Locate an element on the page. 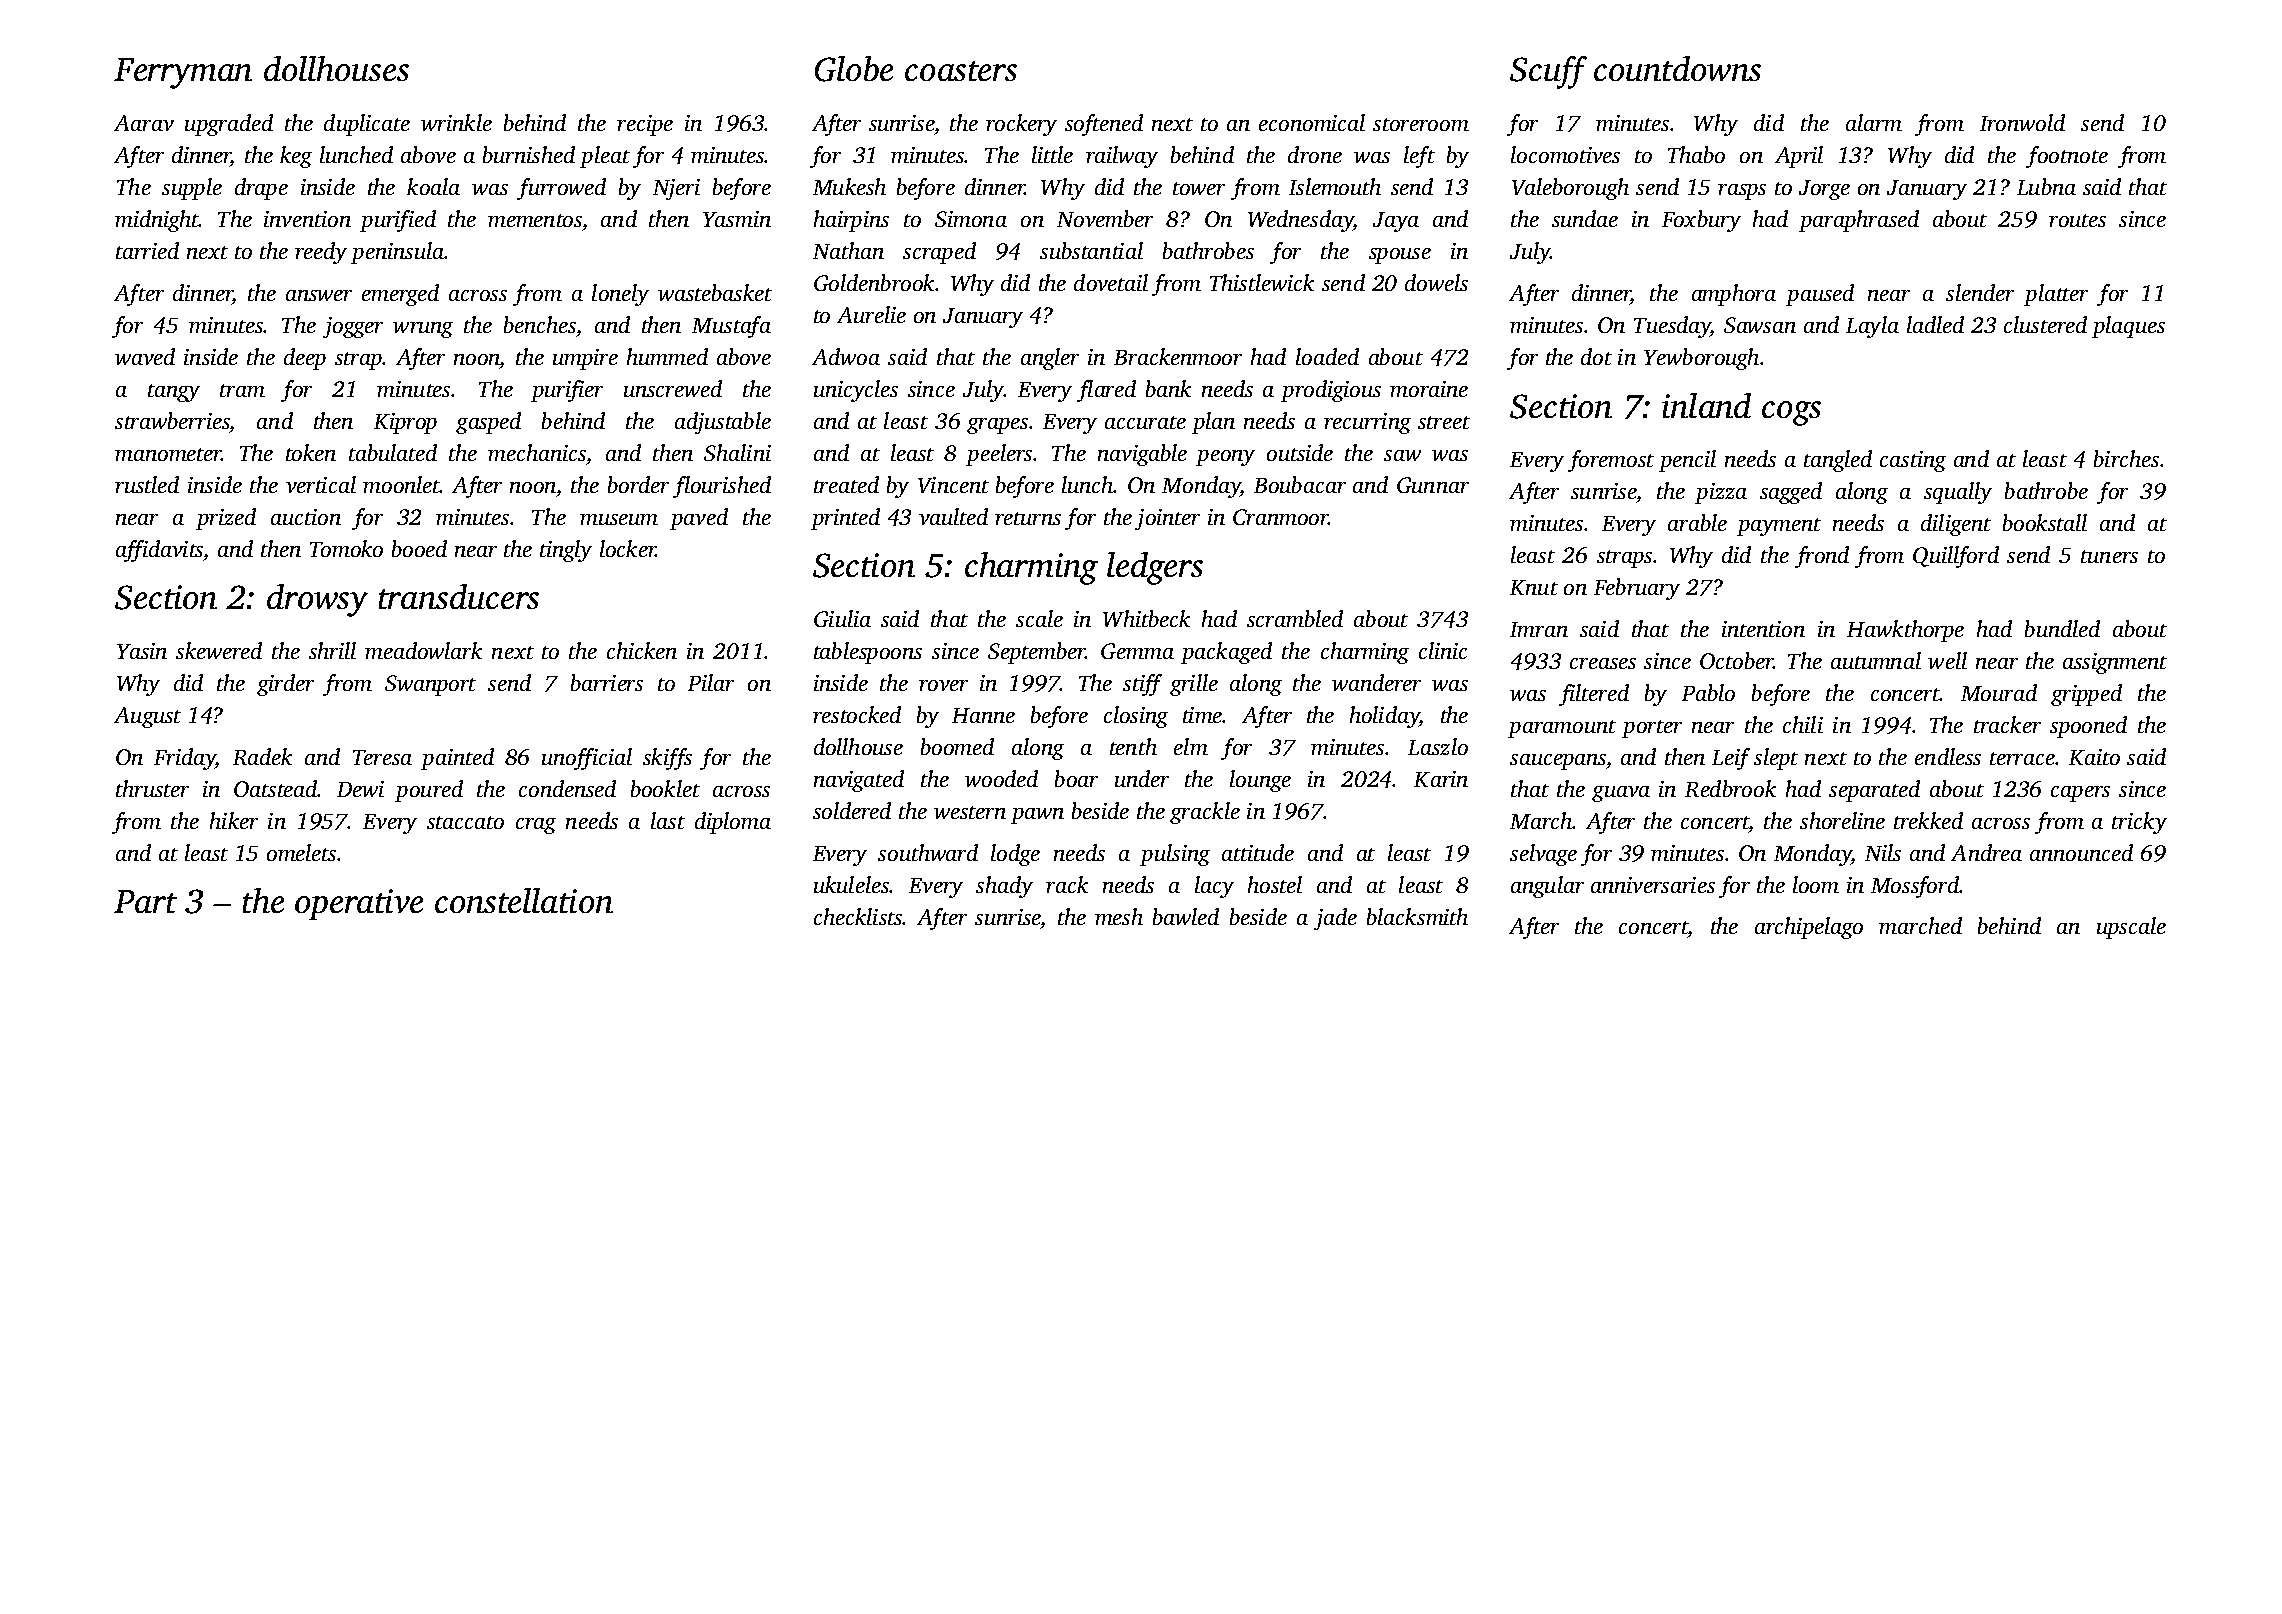 This image has height=1614, width=2282. booklet is located at coordinates (665, 788).
